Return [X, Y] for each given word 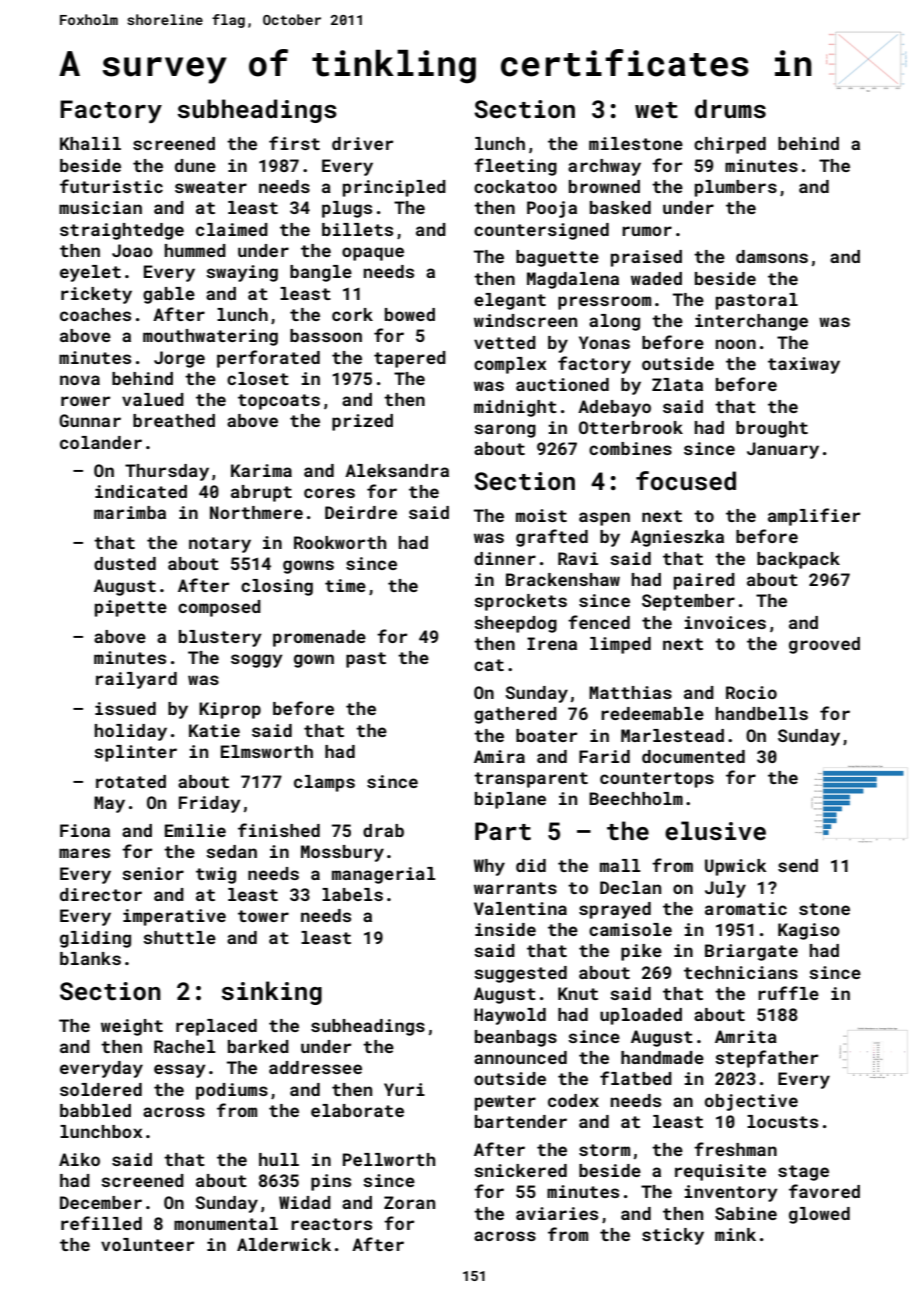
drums [730, 109]
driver [362, 143]
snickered [520, 1170]
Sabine [746, 1213]
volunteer [147, 1244]
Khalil [90, 143]
